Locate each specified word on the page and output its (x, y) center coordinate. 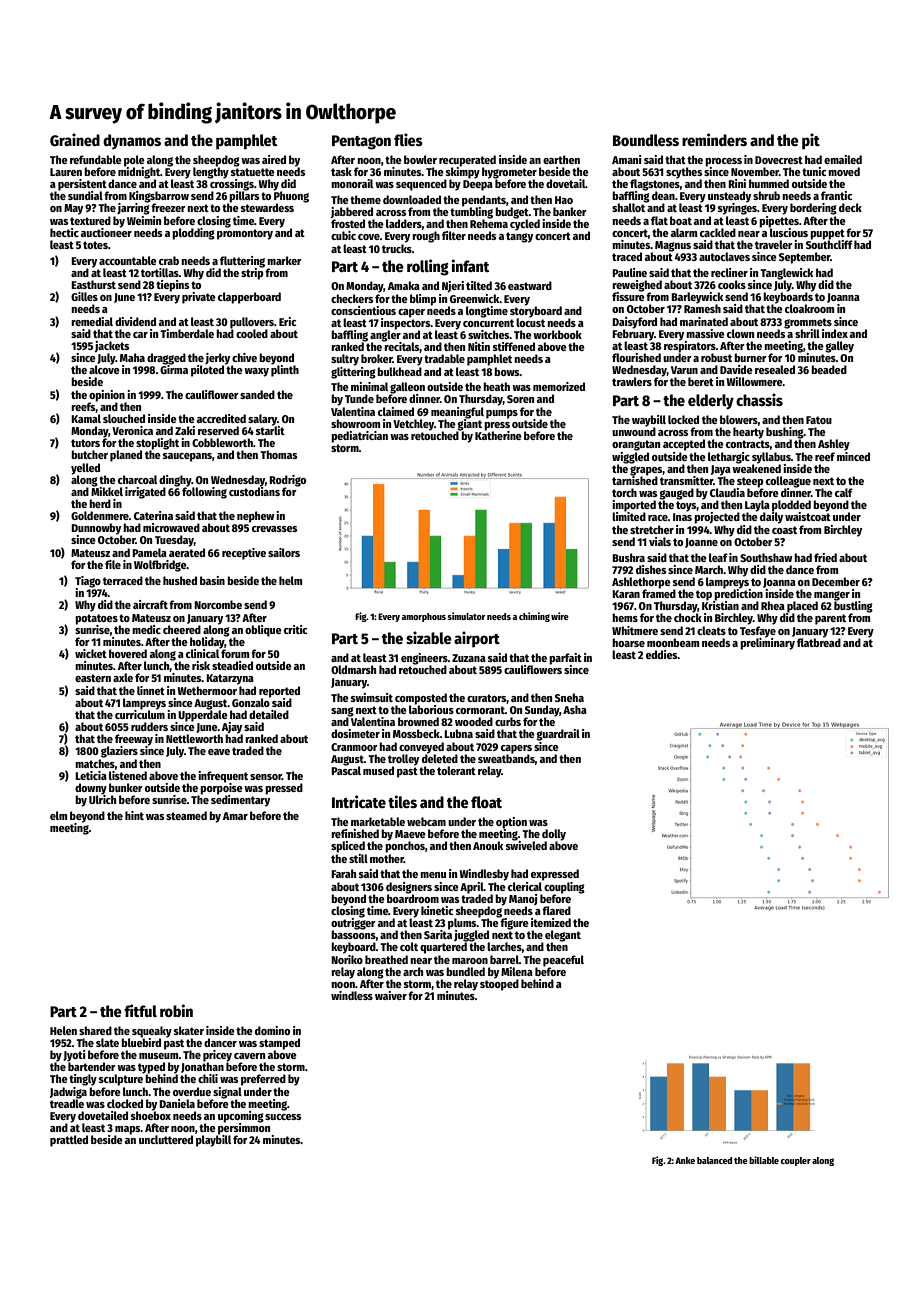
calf (844, 492)
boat (681, 220)
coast (784, 530)
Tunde (359, 398)
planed (126, 456)
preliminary (767, 643)
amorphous (424, 617)
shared (95, 1030)
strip (252, 273)
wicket (91, 653)
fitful (140, 1010)
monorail (352, 183)
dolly (554, 835)
